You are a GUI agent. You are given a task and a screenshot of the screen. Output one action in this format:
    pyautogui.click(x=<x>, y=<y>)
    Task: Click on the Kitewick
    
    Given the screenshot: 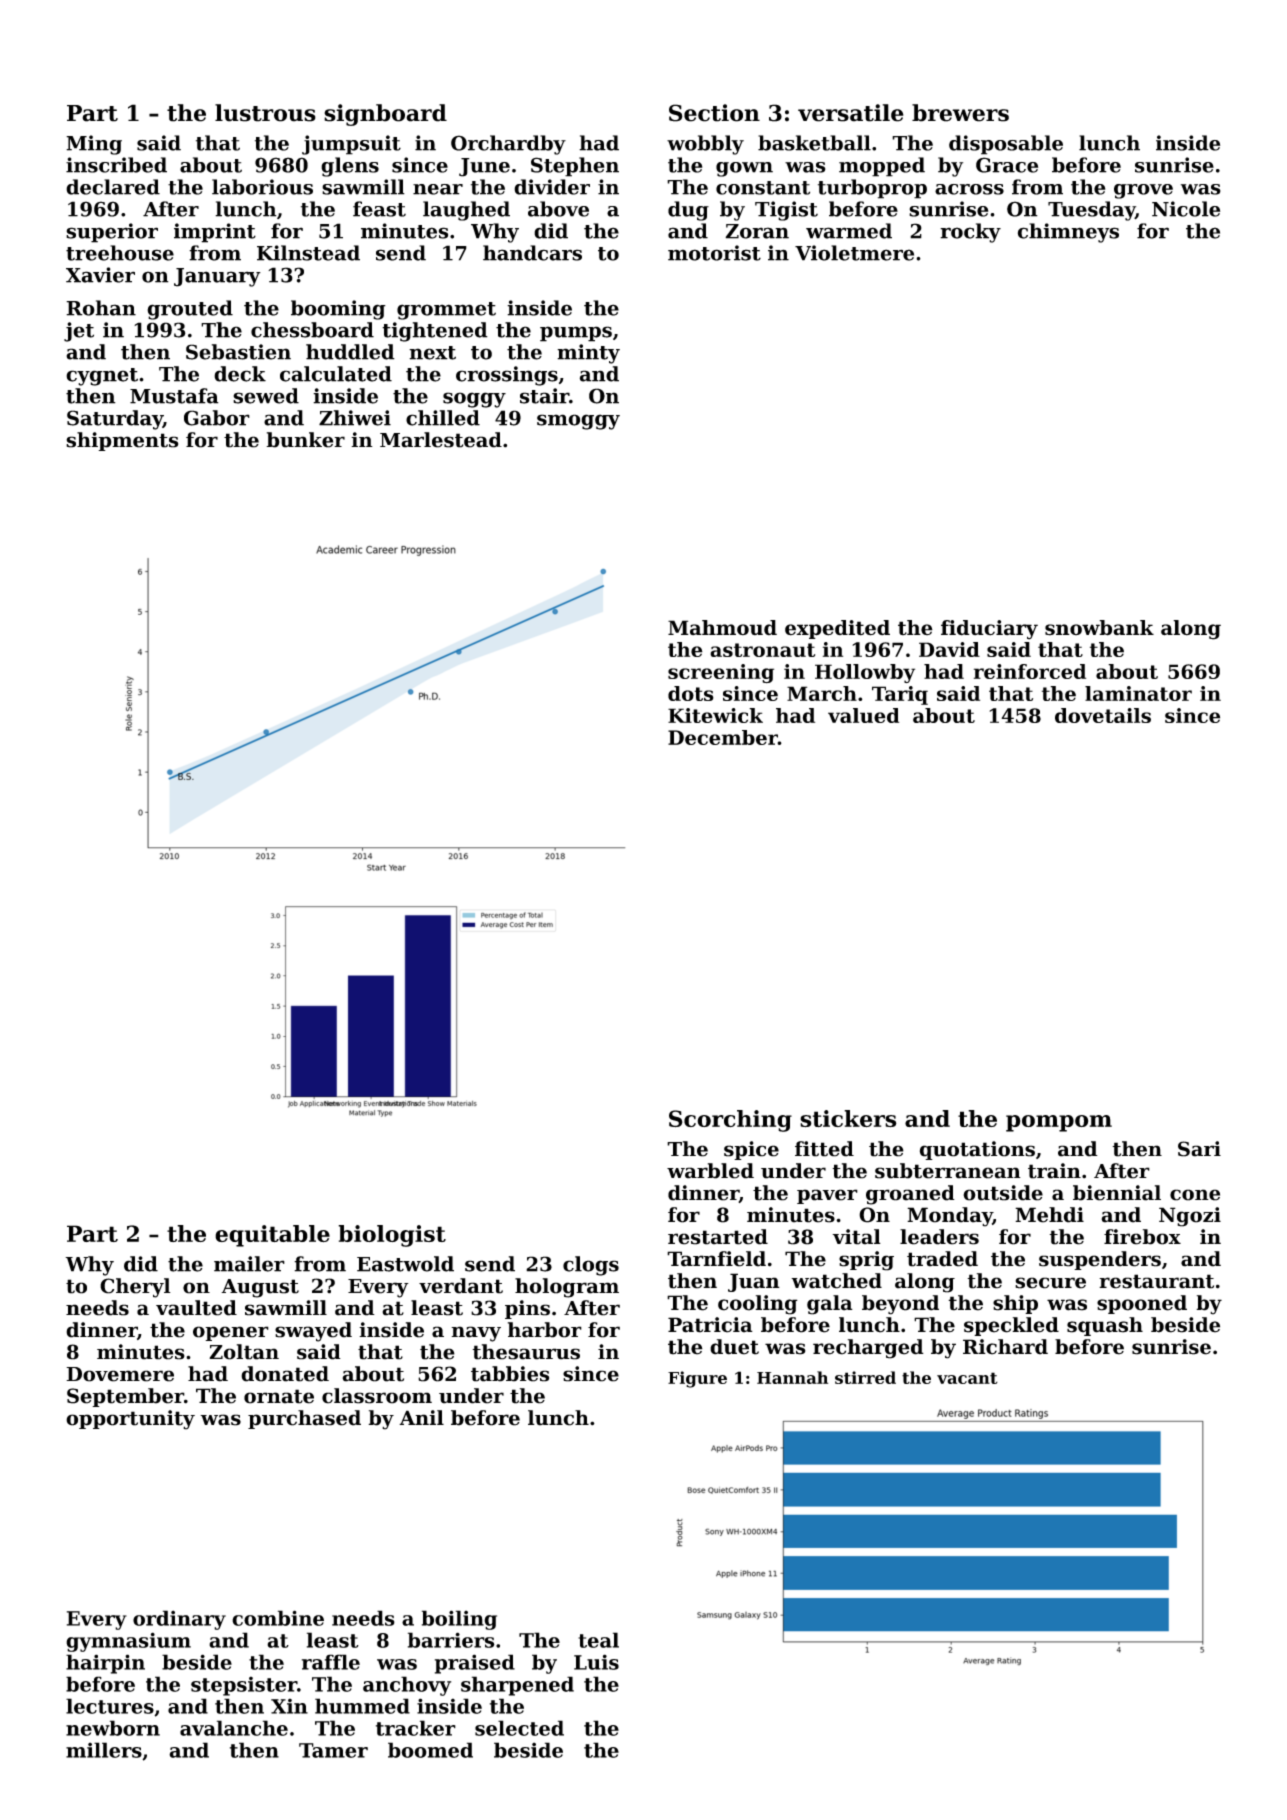 What is the action you would take?
    pyautogui.click(x=715, y=715)
